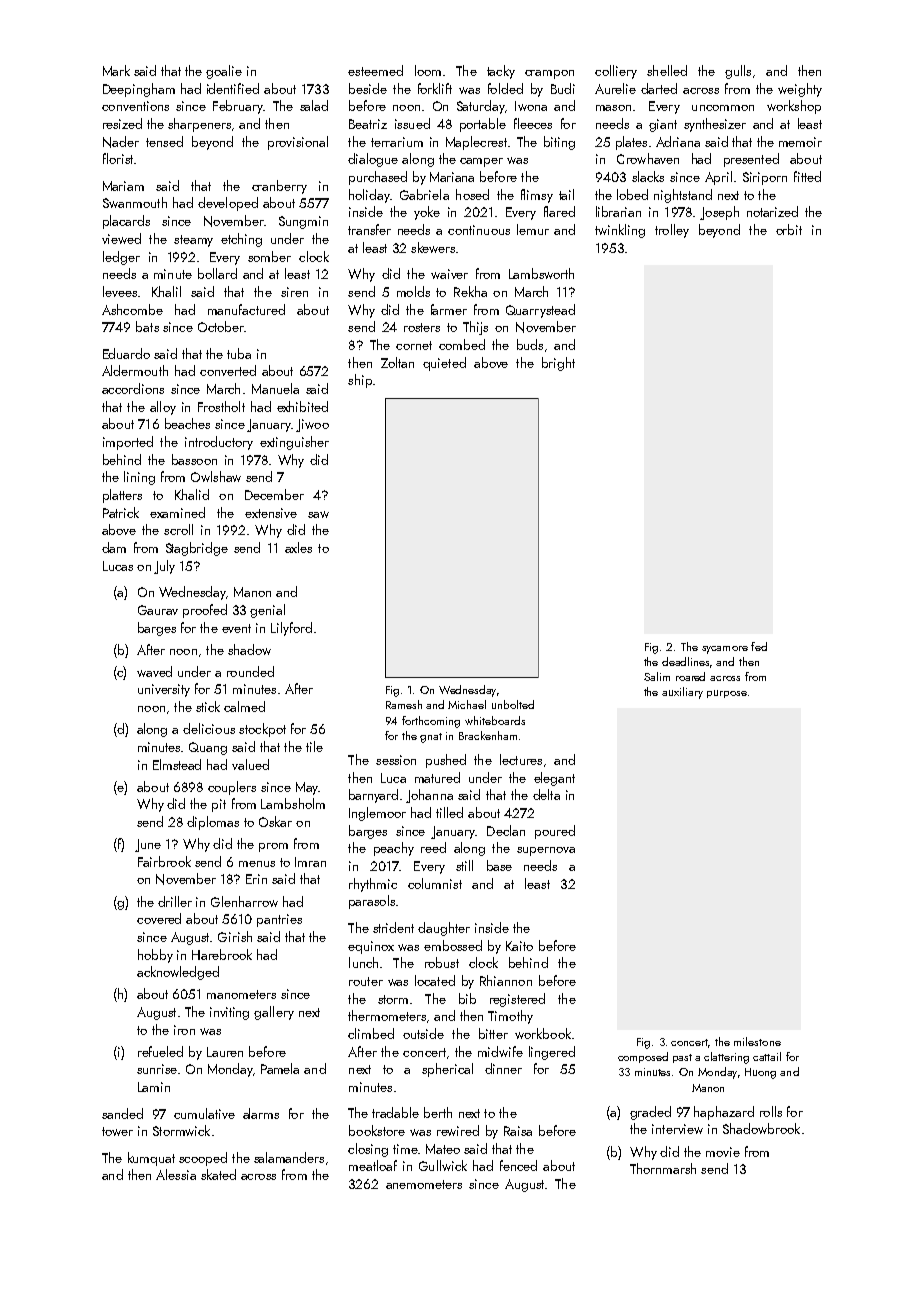  What do you see at coordinates (397, 362) in the screenshot?
I see `Zoltan` at bounding box center [397, 362].
